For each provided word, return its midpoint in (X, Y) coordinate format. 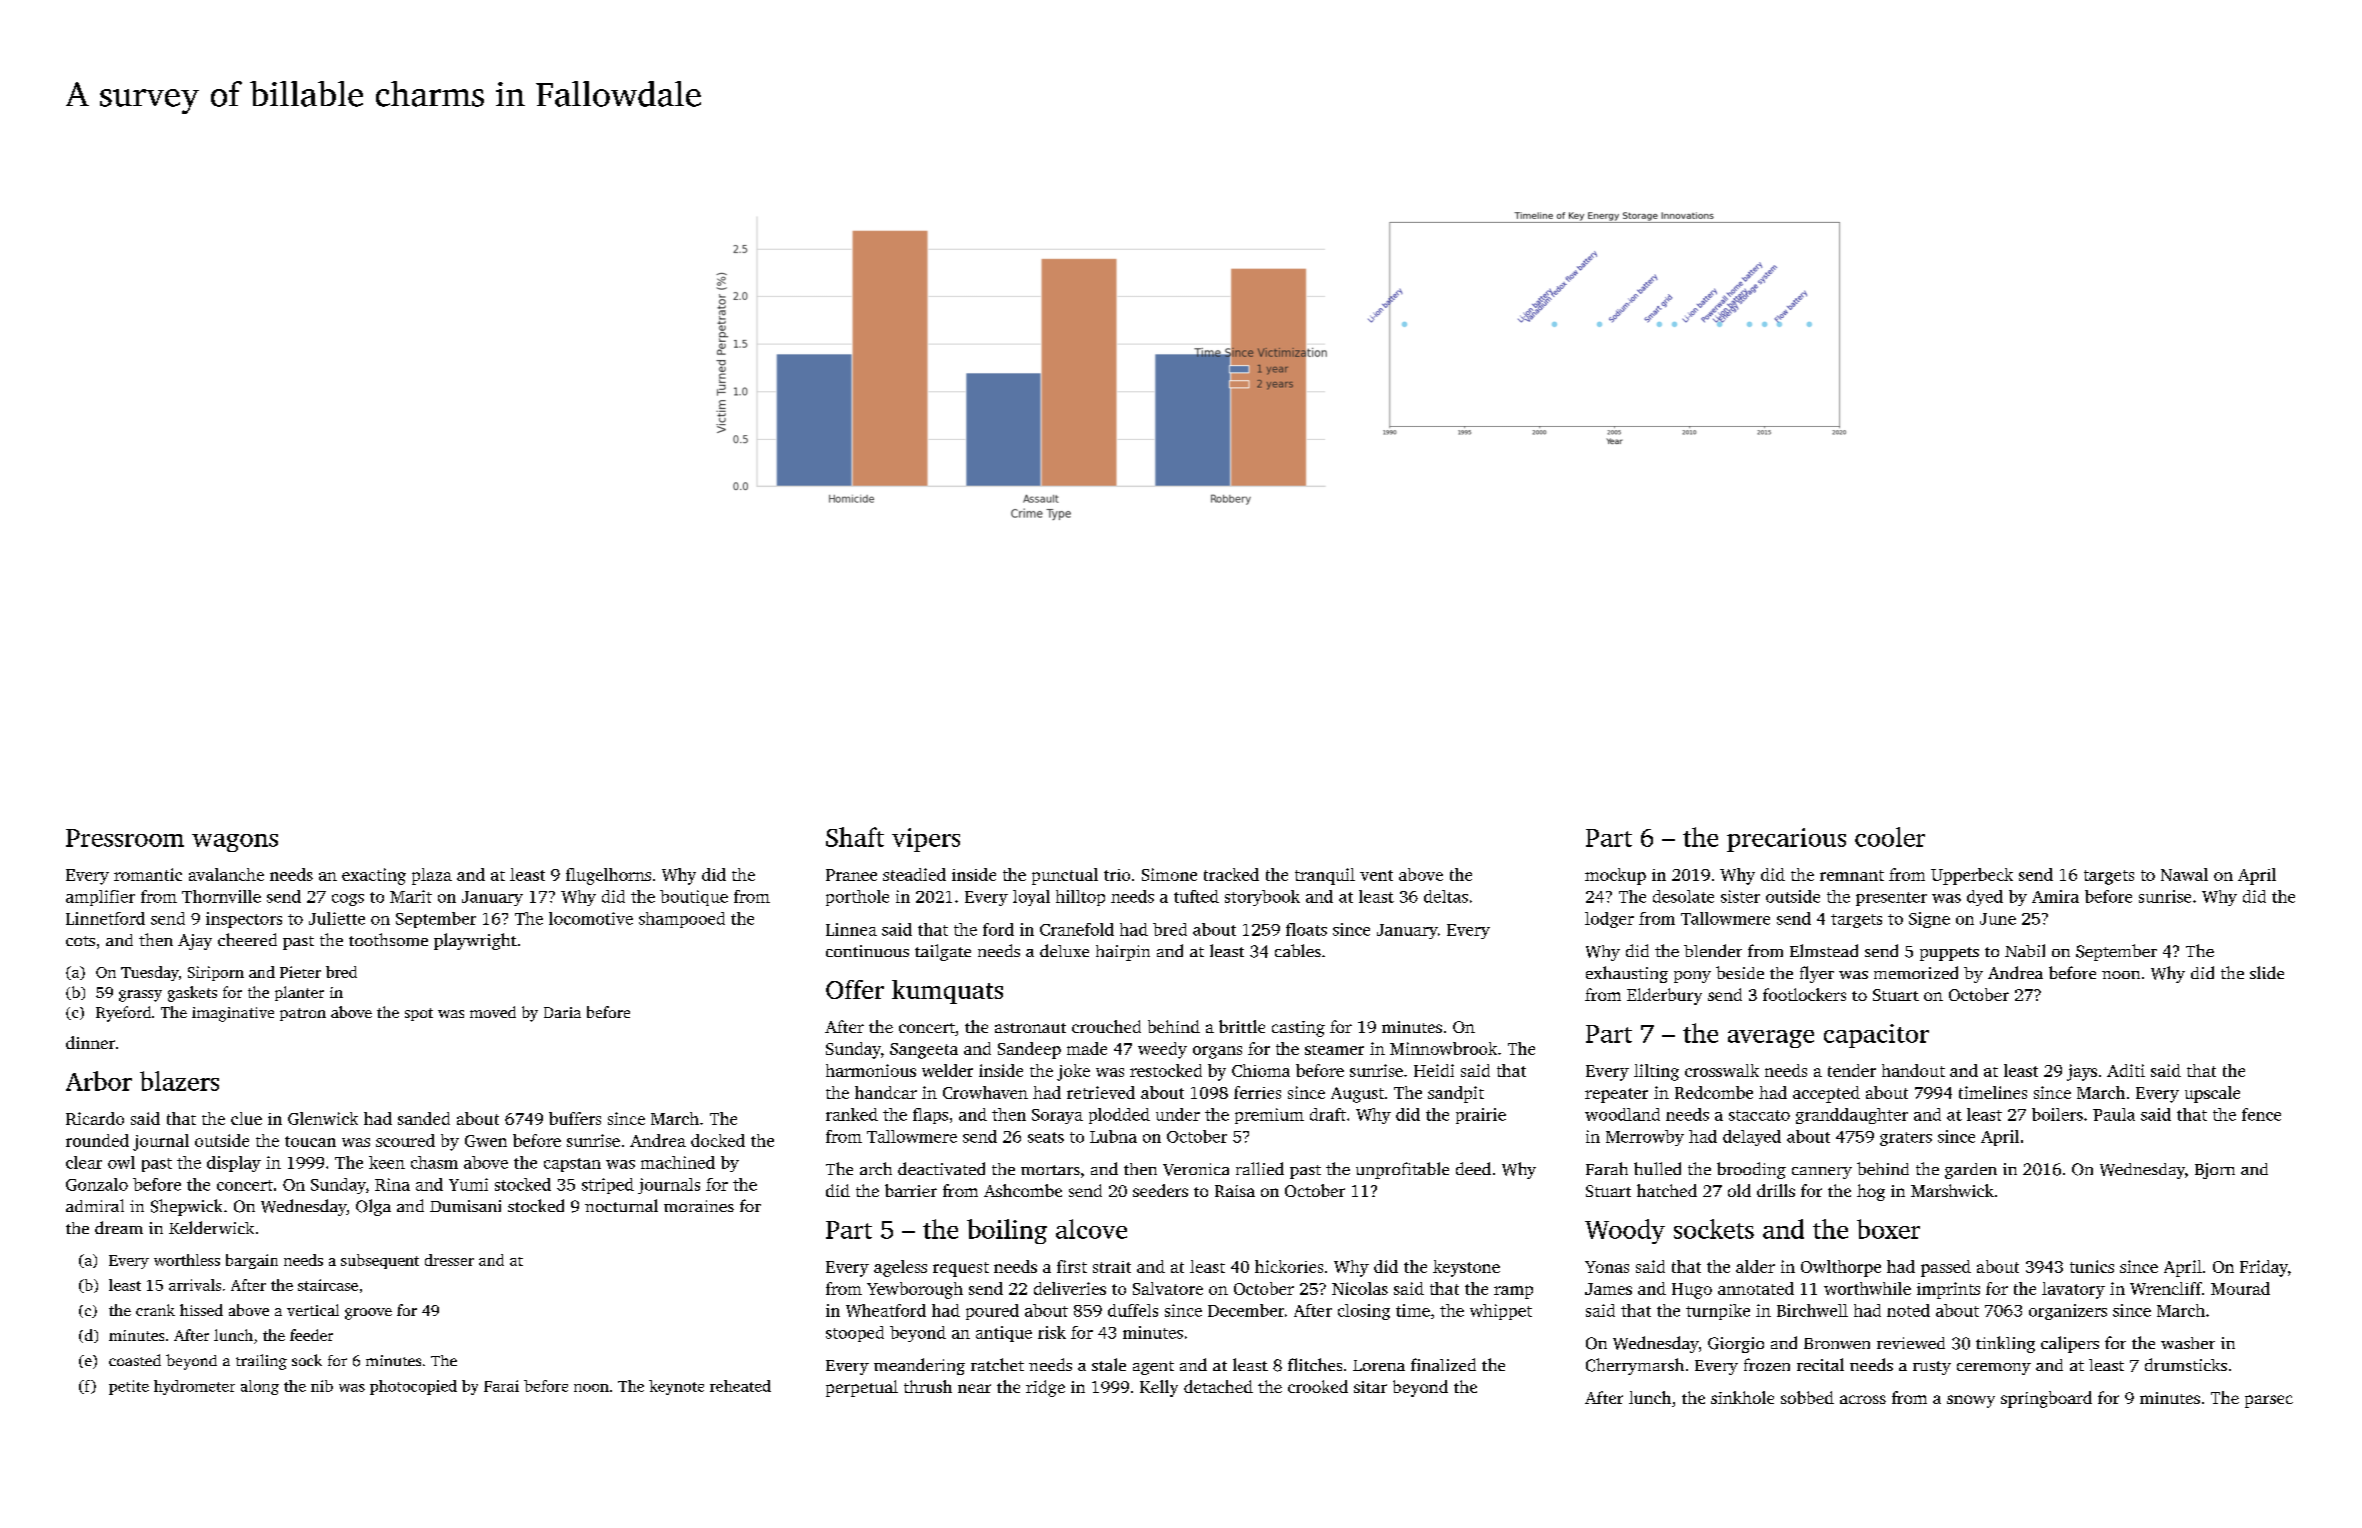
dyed (1985, 898)
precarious (1786, 840)
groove (368, 1314)
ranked (852, 1114)
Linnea (851, 929)
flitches (1315, 1364)
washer (2188, 1343)
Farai (501, 1386)
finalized (1443, 1364)
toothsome (388, 939)
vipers (926, 840)
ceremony (1994, 1369)
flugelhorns (608, 876)
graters (1906, 1139)
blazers (179, 1081)
